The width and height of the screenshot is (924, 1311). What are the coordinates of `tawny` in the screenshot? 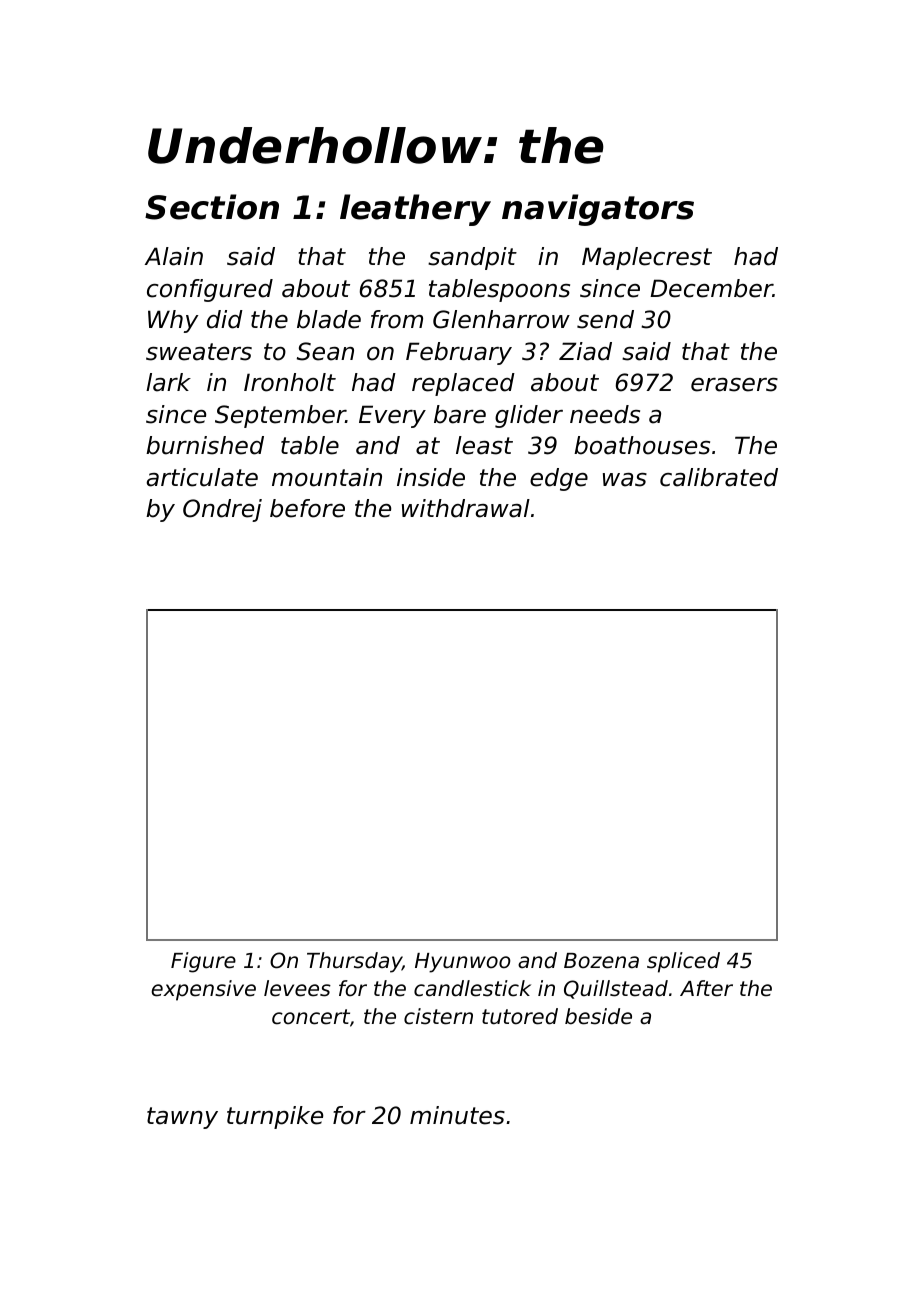 It's located at (182, 1118).
